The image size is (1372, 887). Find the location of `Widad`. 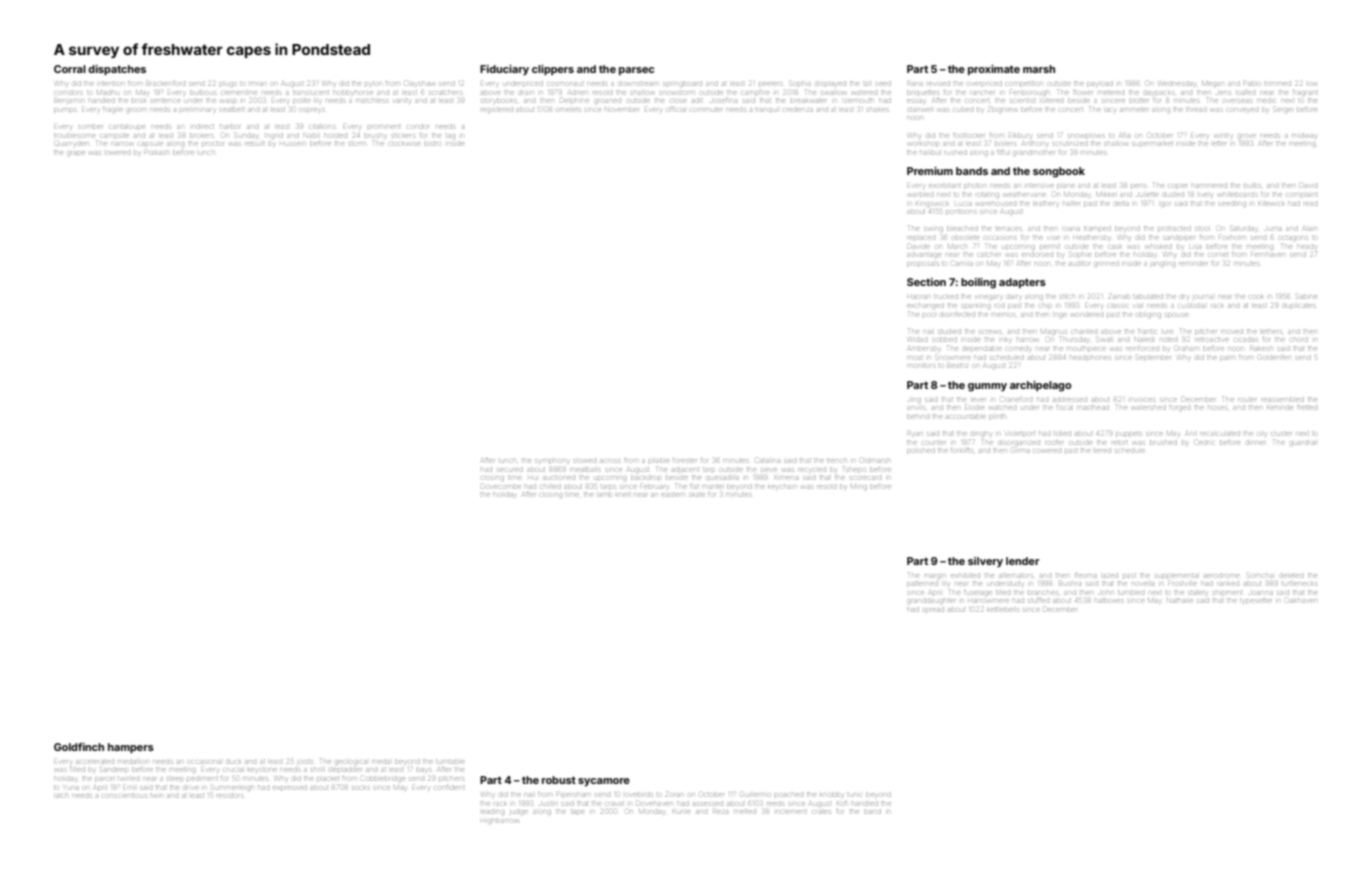

Widad is located at coordinates (917, 340).
